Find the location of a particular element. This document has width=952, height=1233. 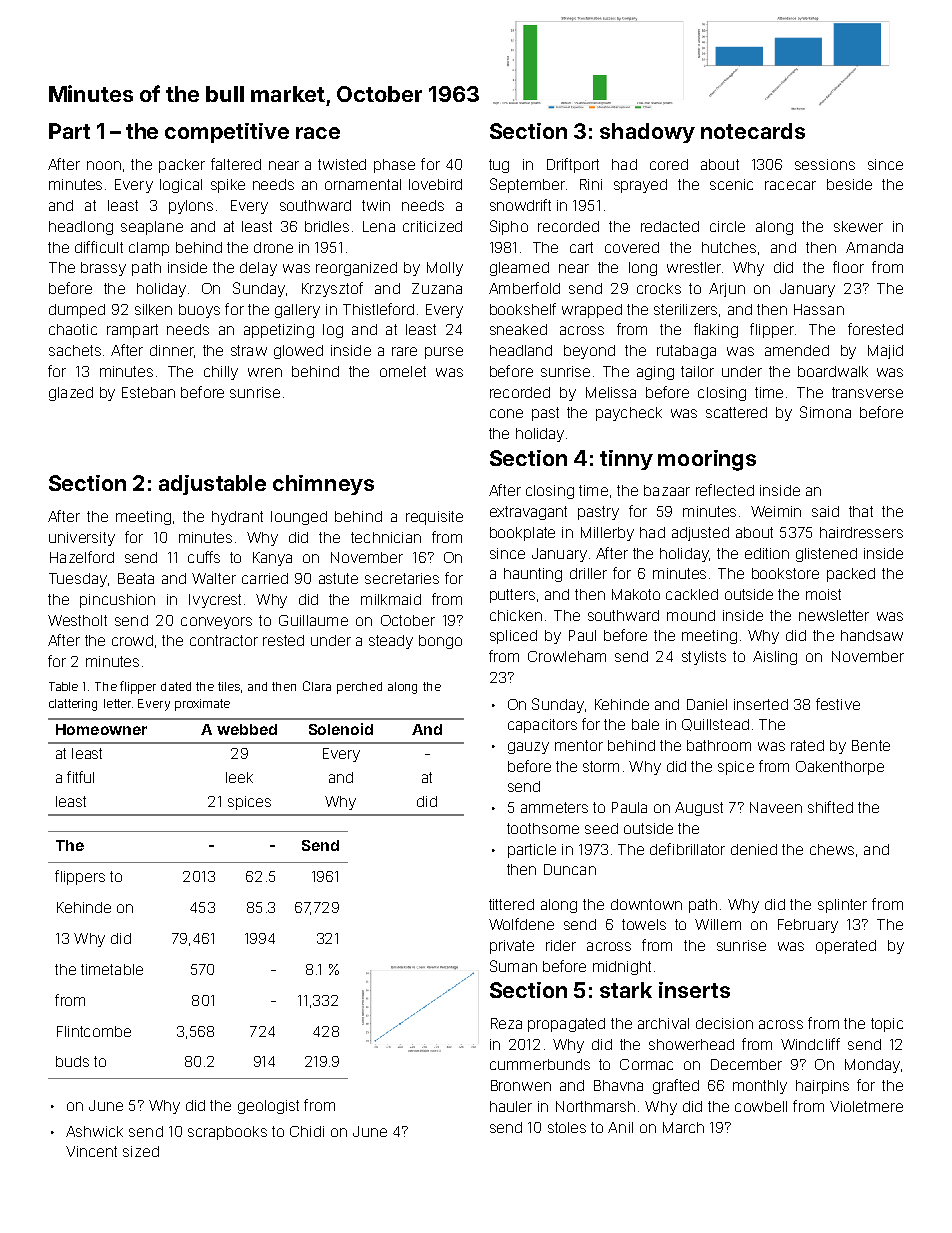

said is located at coordinates (825, 511).
